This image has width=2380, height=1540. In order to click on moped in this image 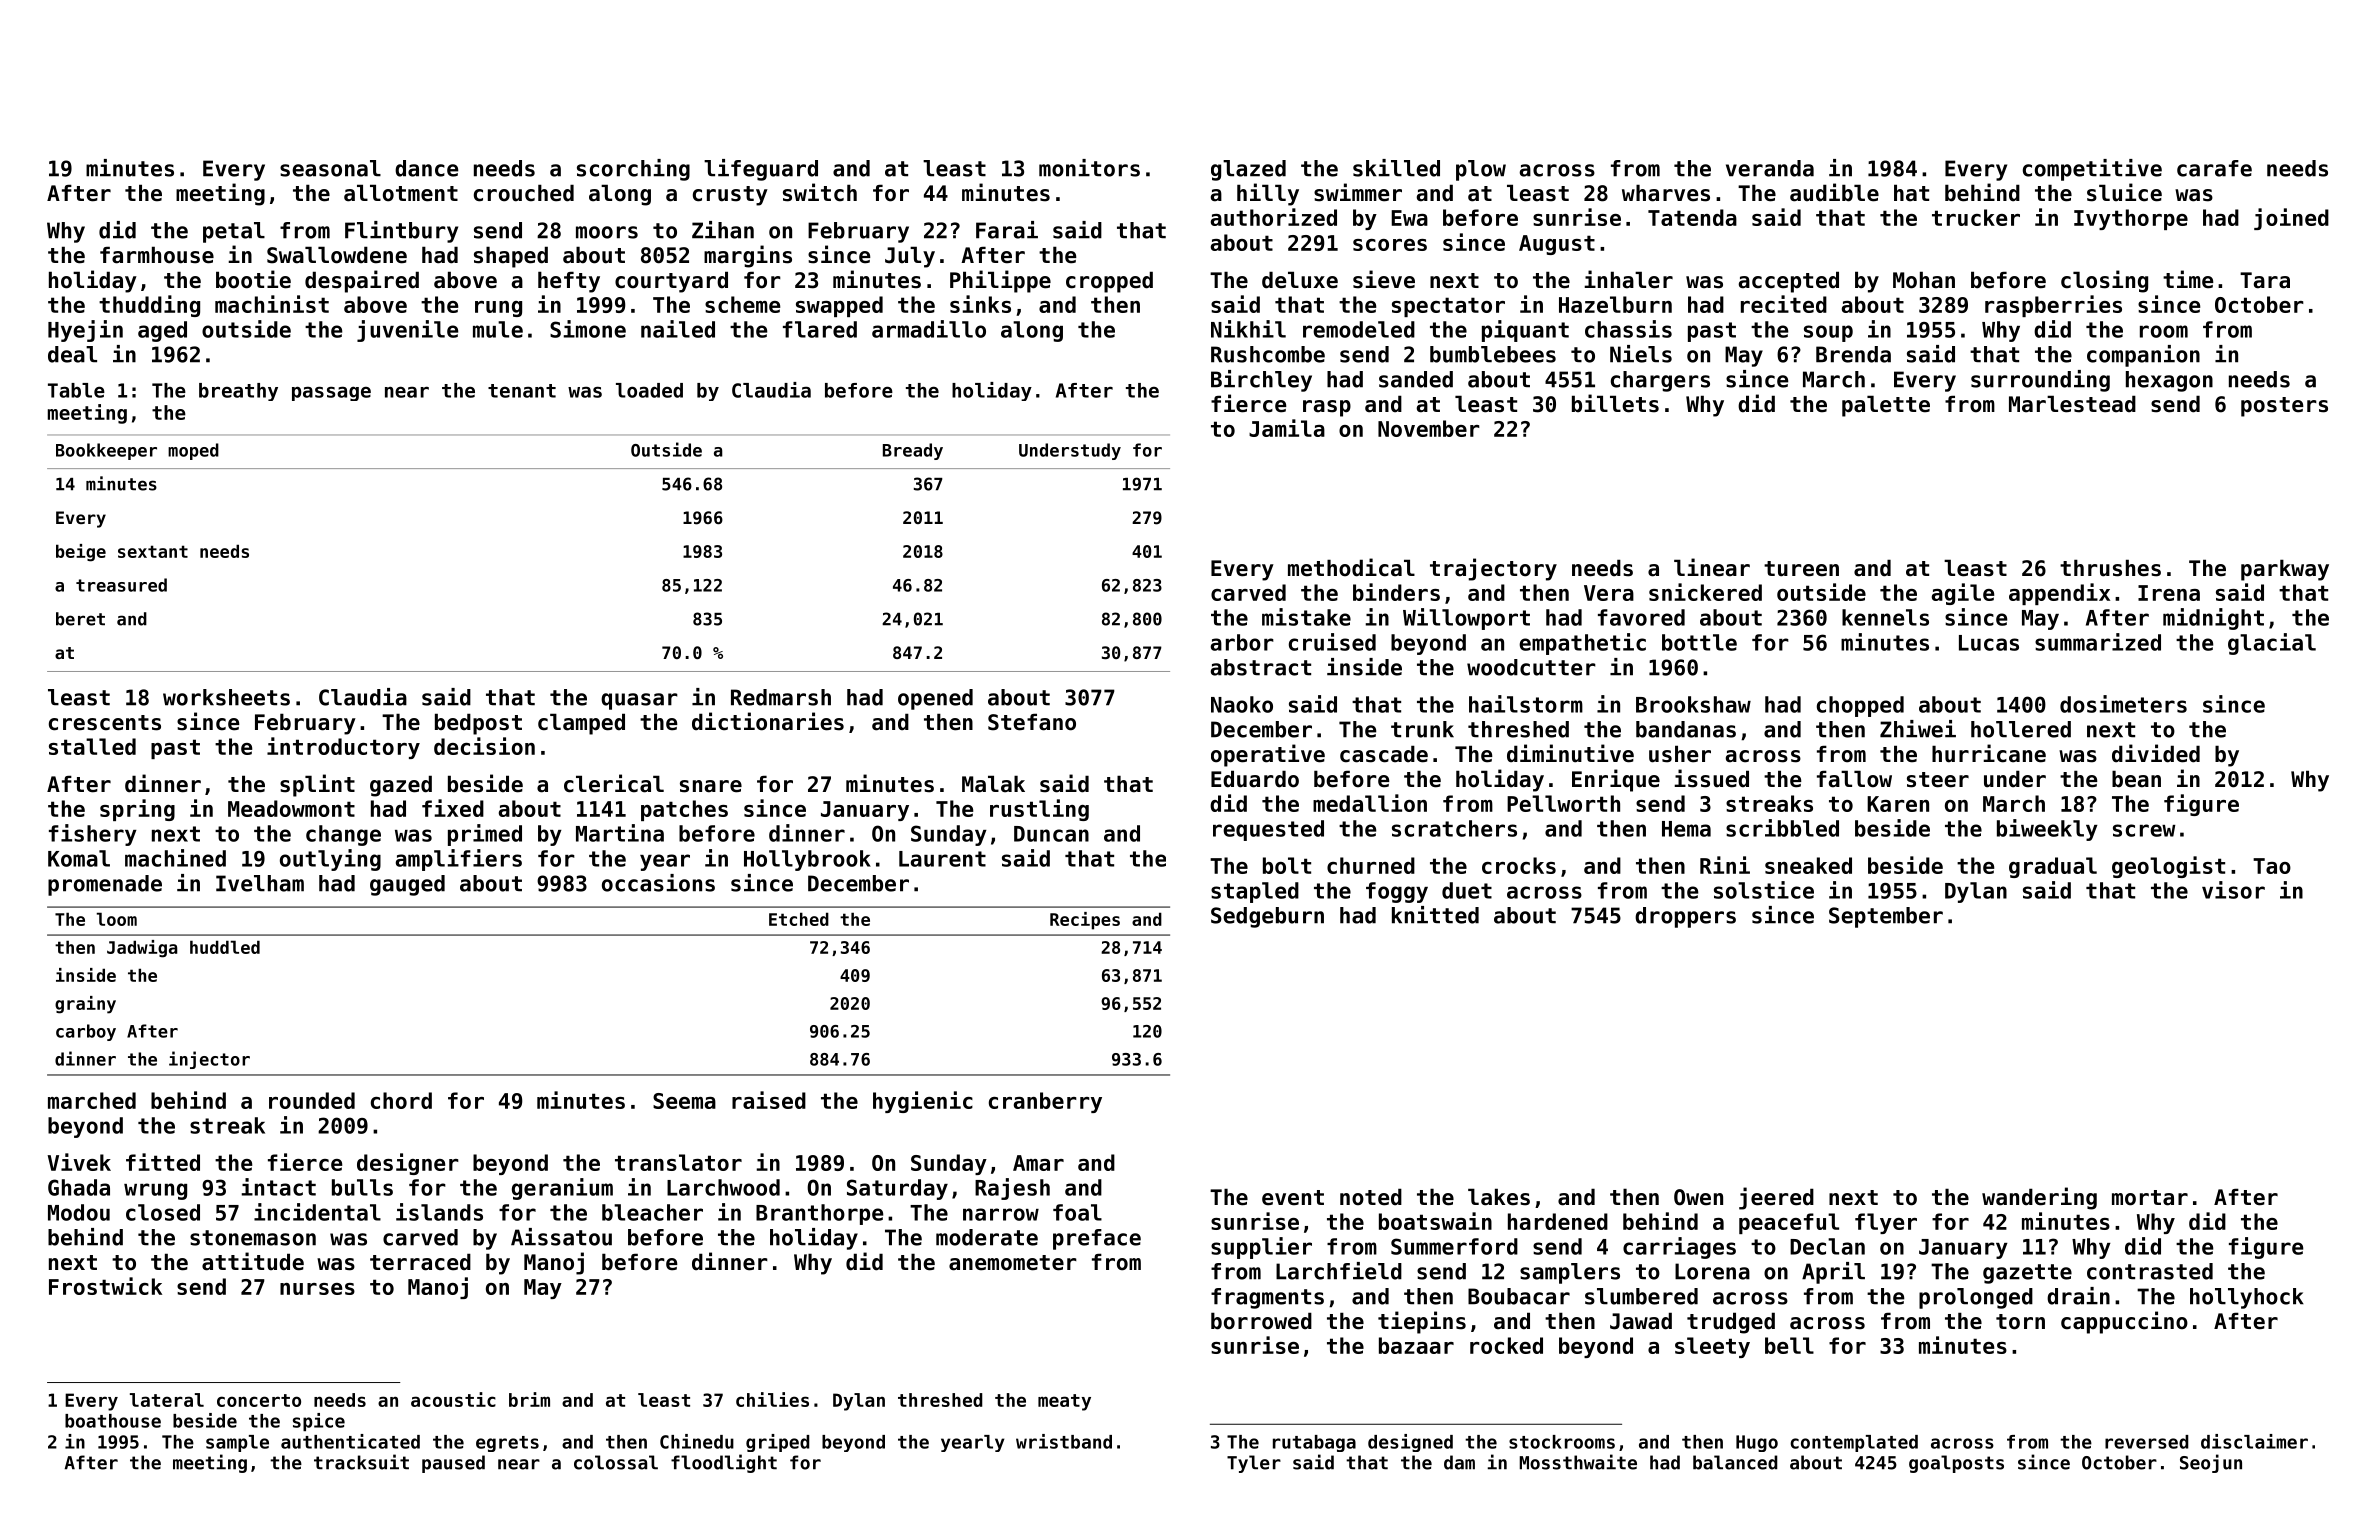, I will do `click(193, 451)`.
